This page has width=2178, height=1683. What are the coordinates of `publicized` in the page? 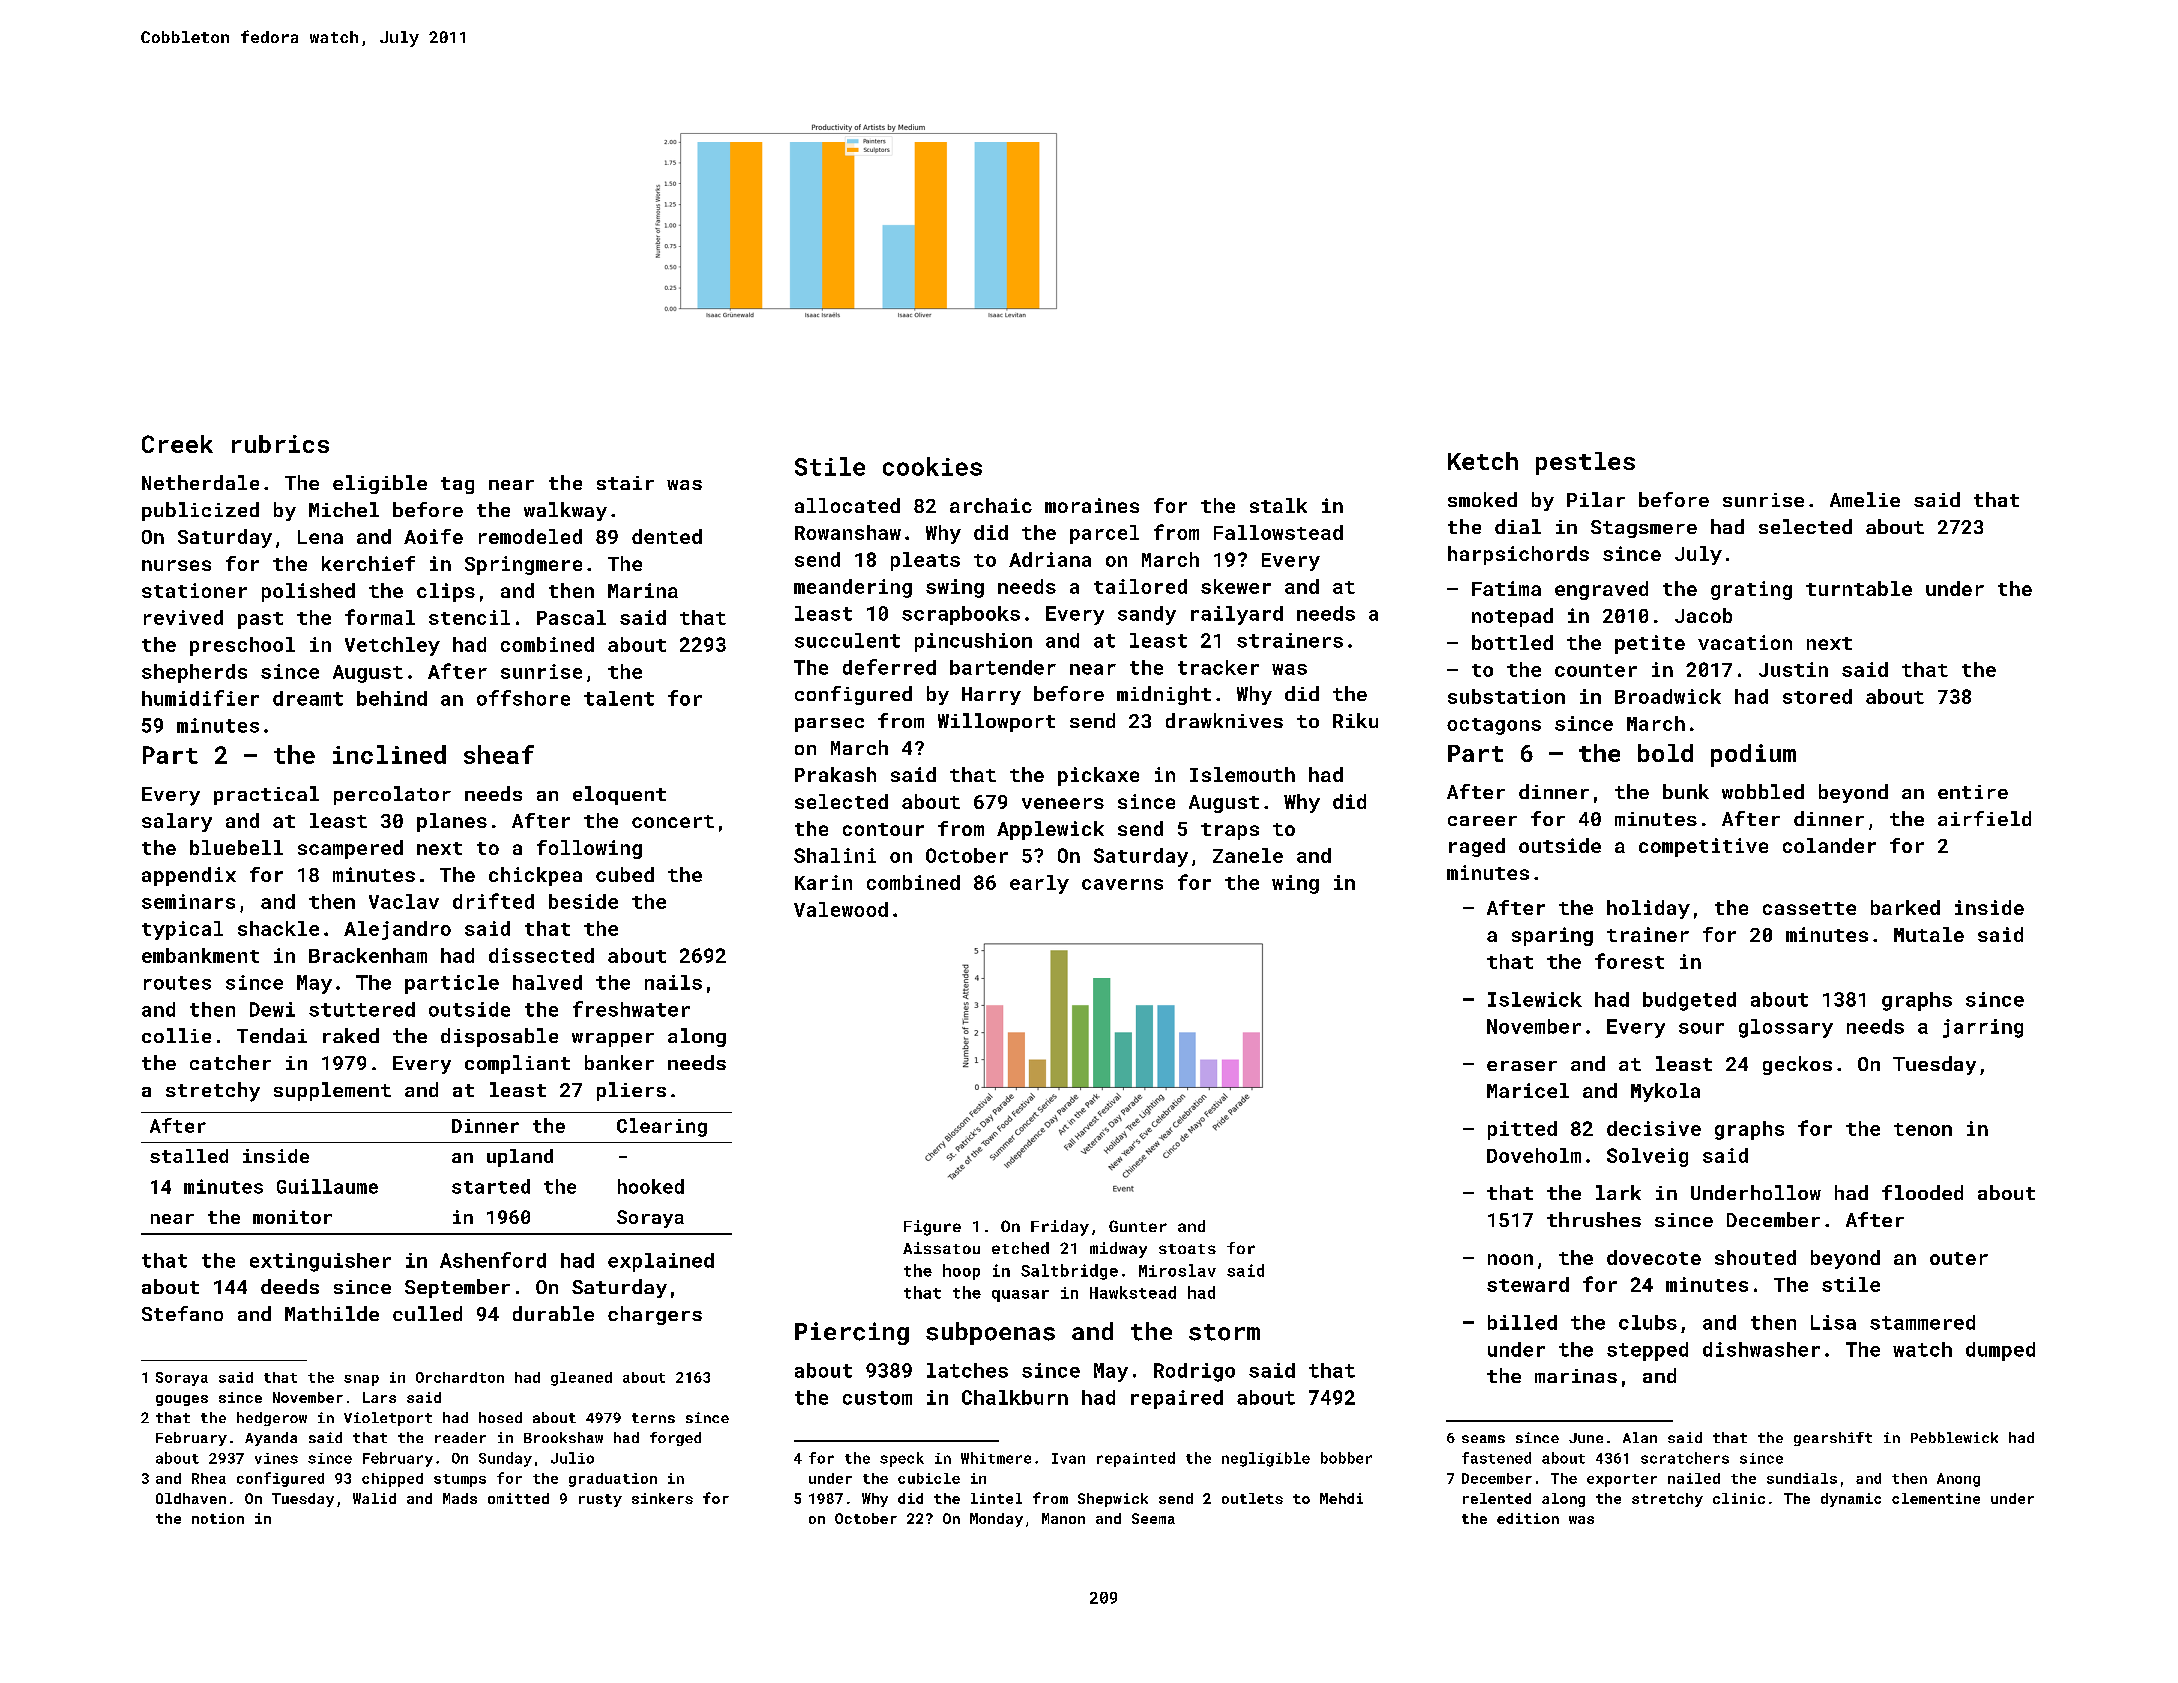 It's located at (200, 511).
